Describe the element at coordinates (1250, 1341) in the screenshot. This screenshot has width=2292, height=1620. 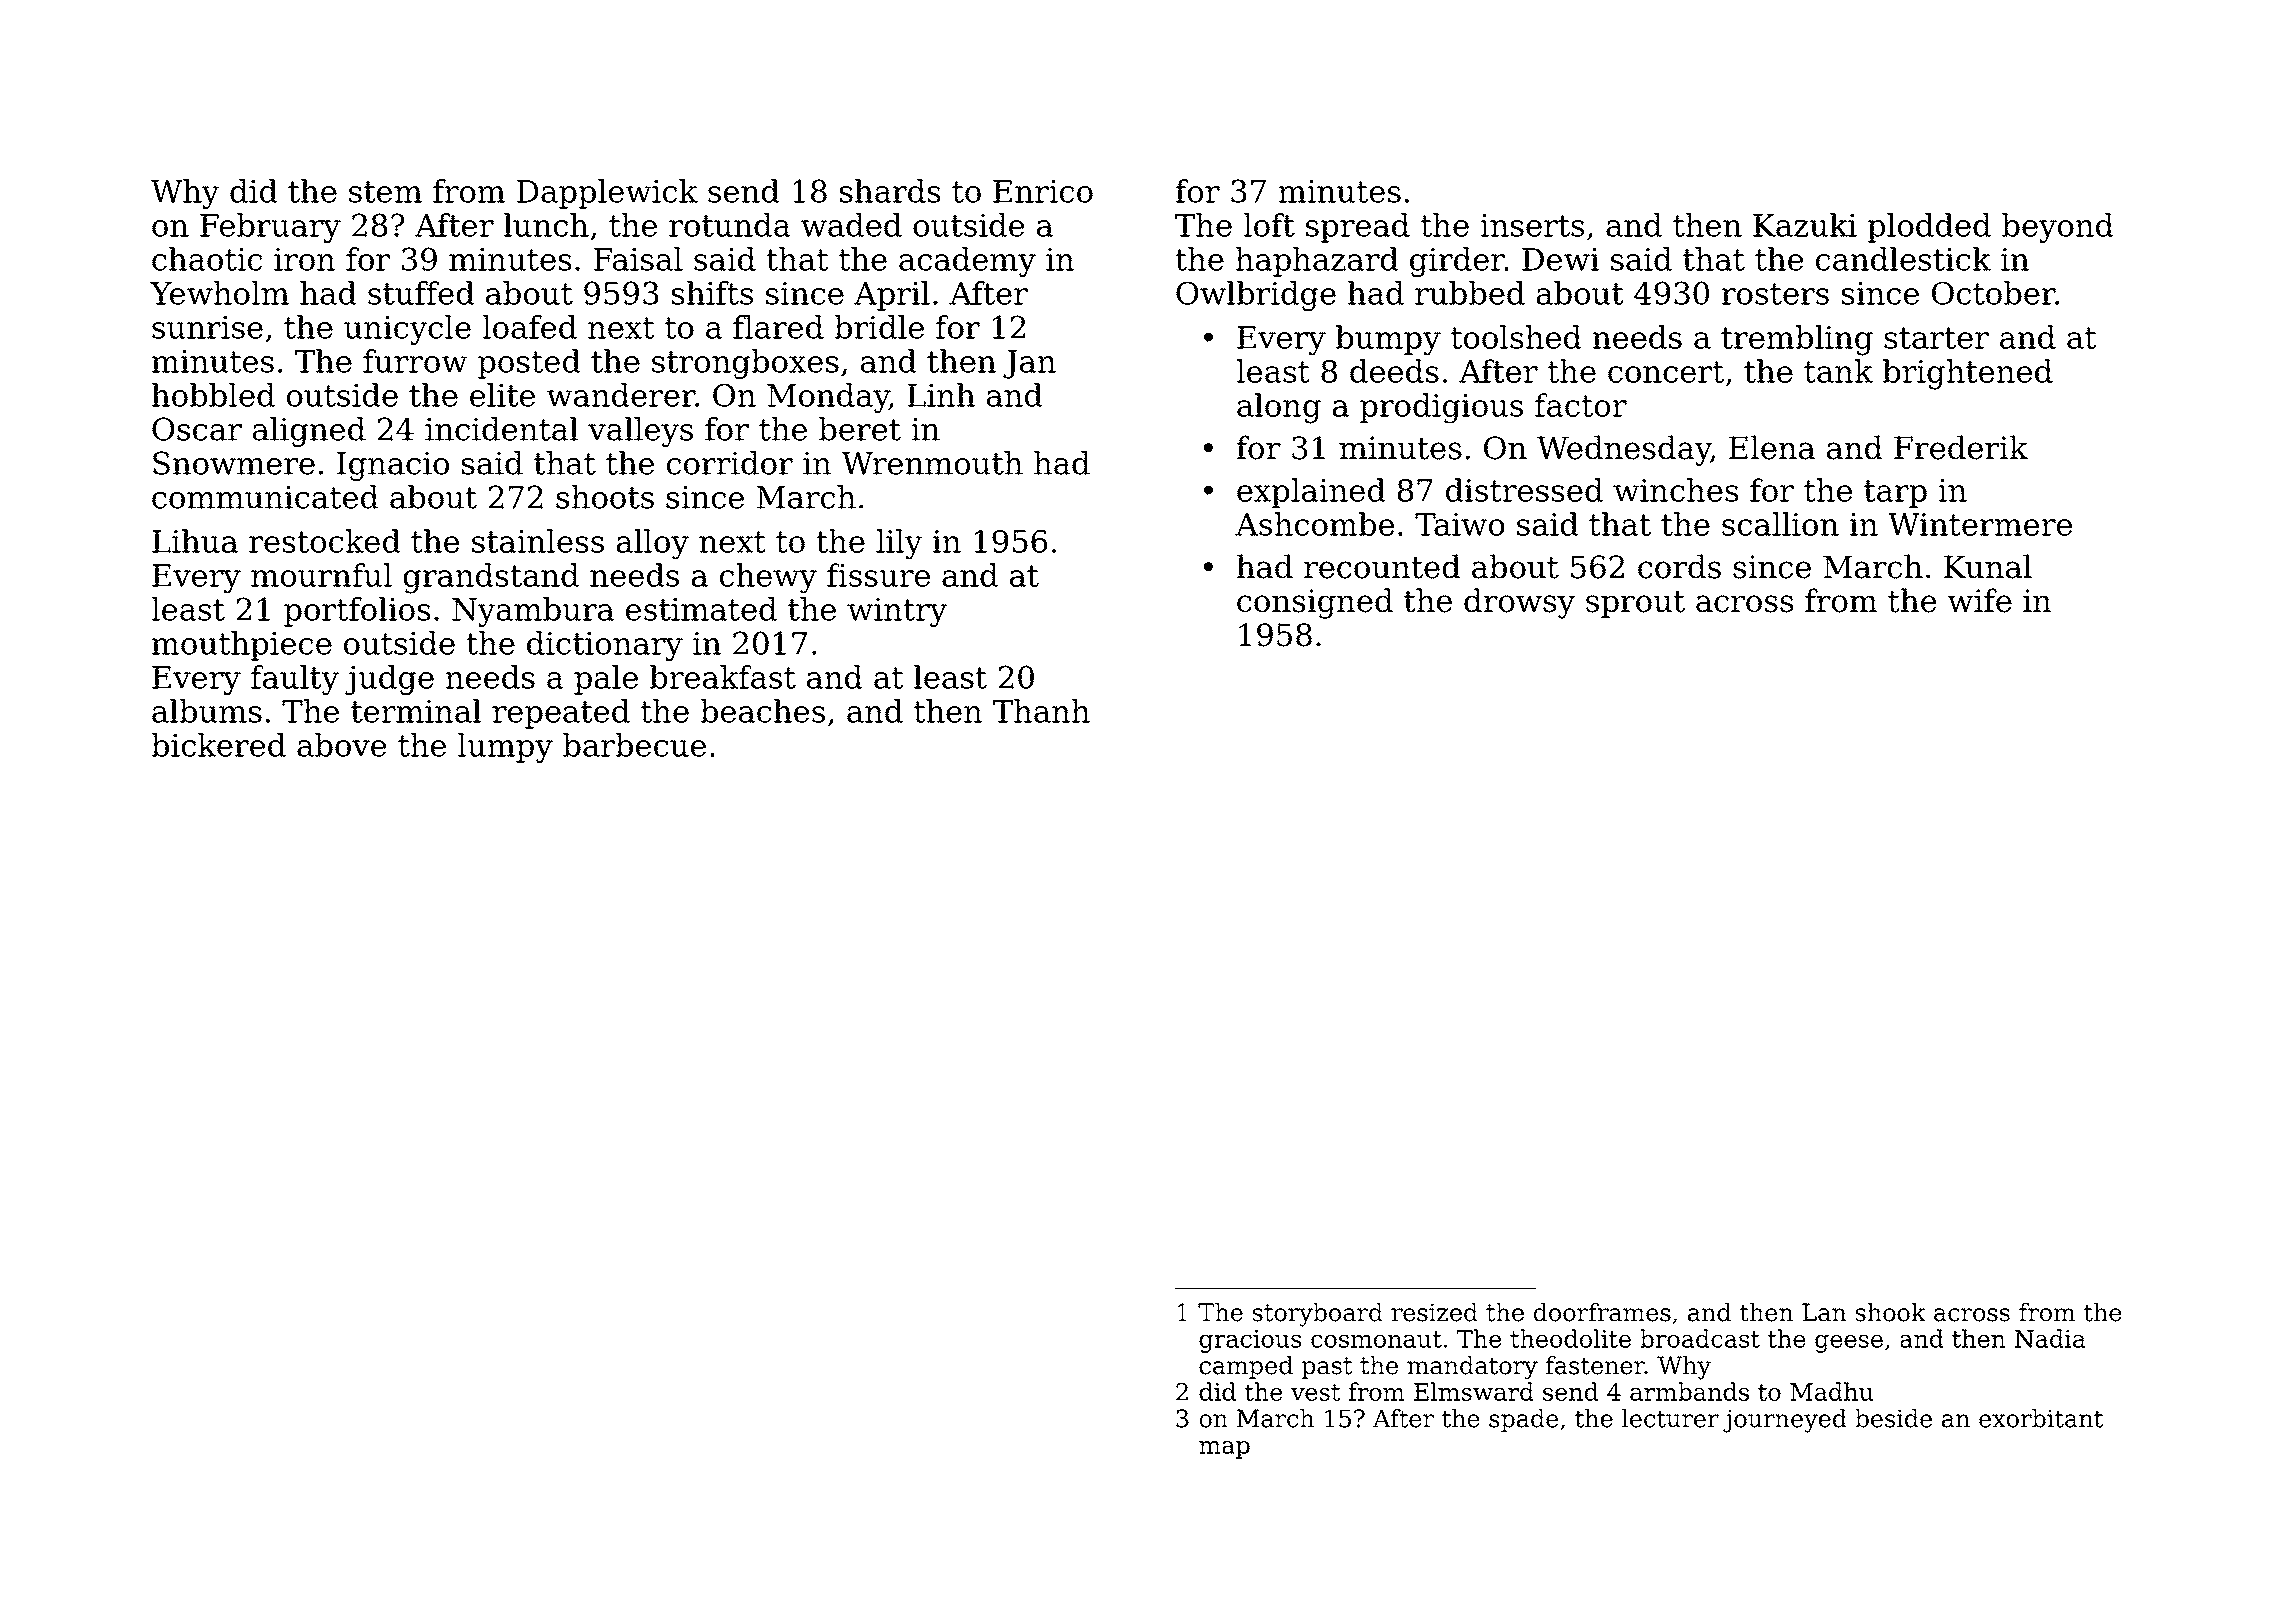
I see `gracious` at that location.
